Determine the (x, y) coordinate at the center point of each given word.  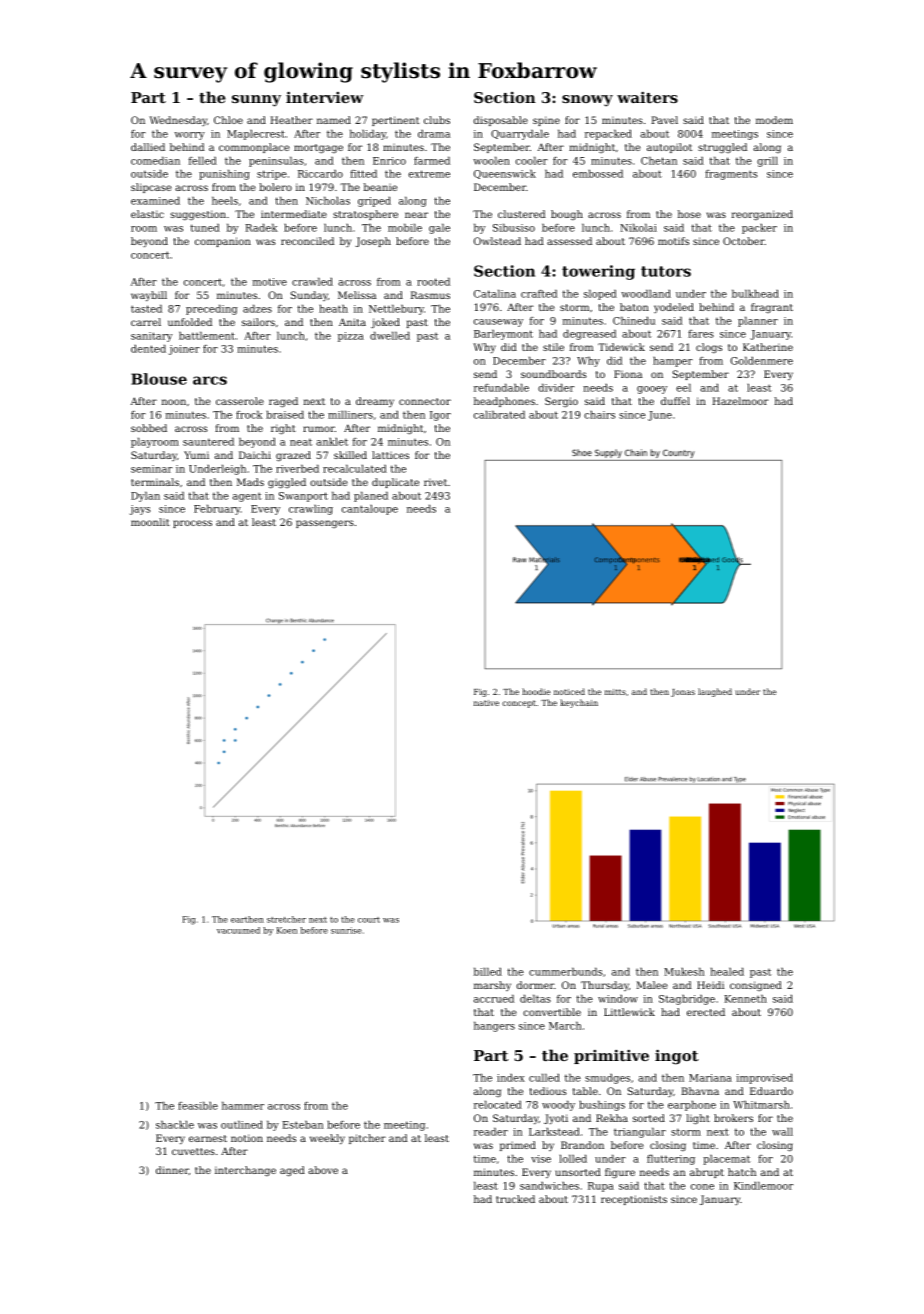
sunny (256, 101)
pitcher (367, 1139)
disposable (501, 121)
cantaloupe (370, 510)
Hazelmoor (740, 401)
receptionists (634, 1200)
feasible (198, 1105)
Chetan (659, 160)
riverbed (297, 468)
